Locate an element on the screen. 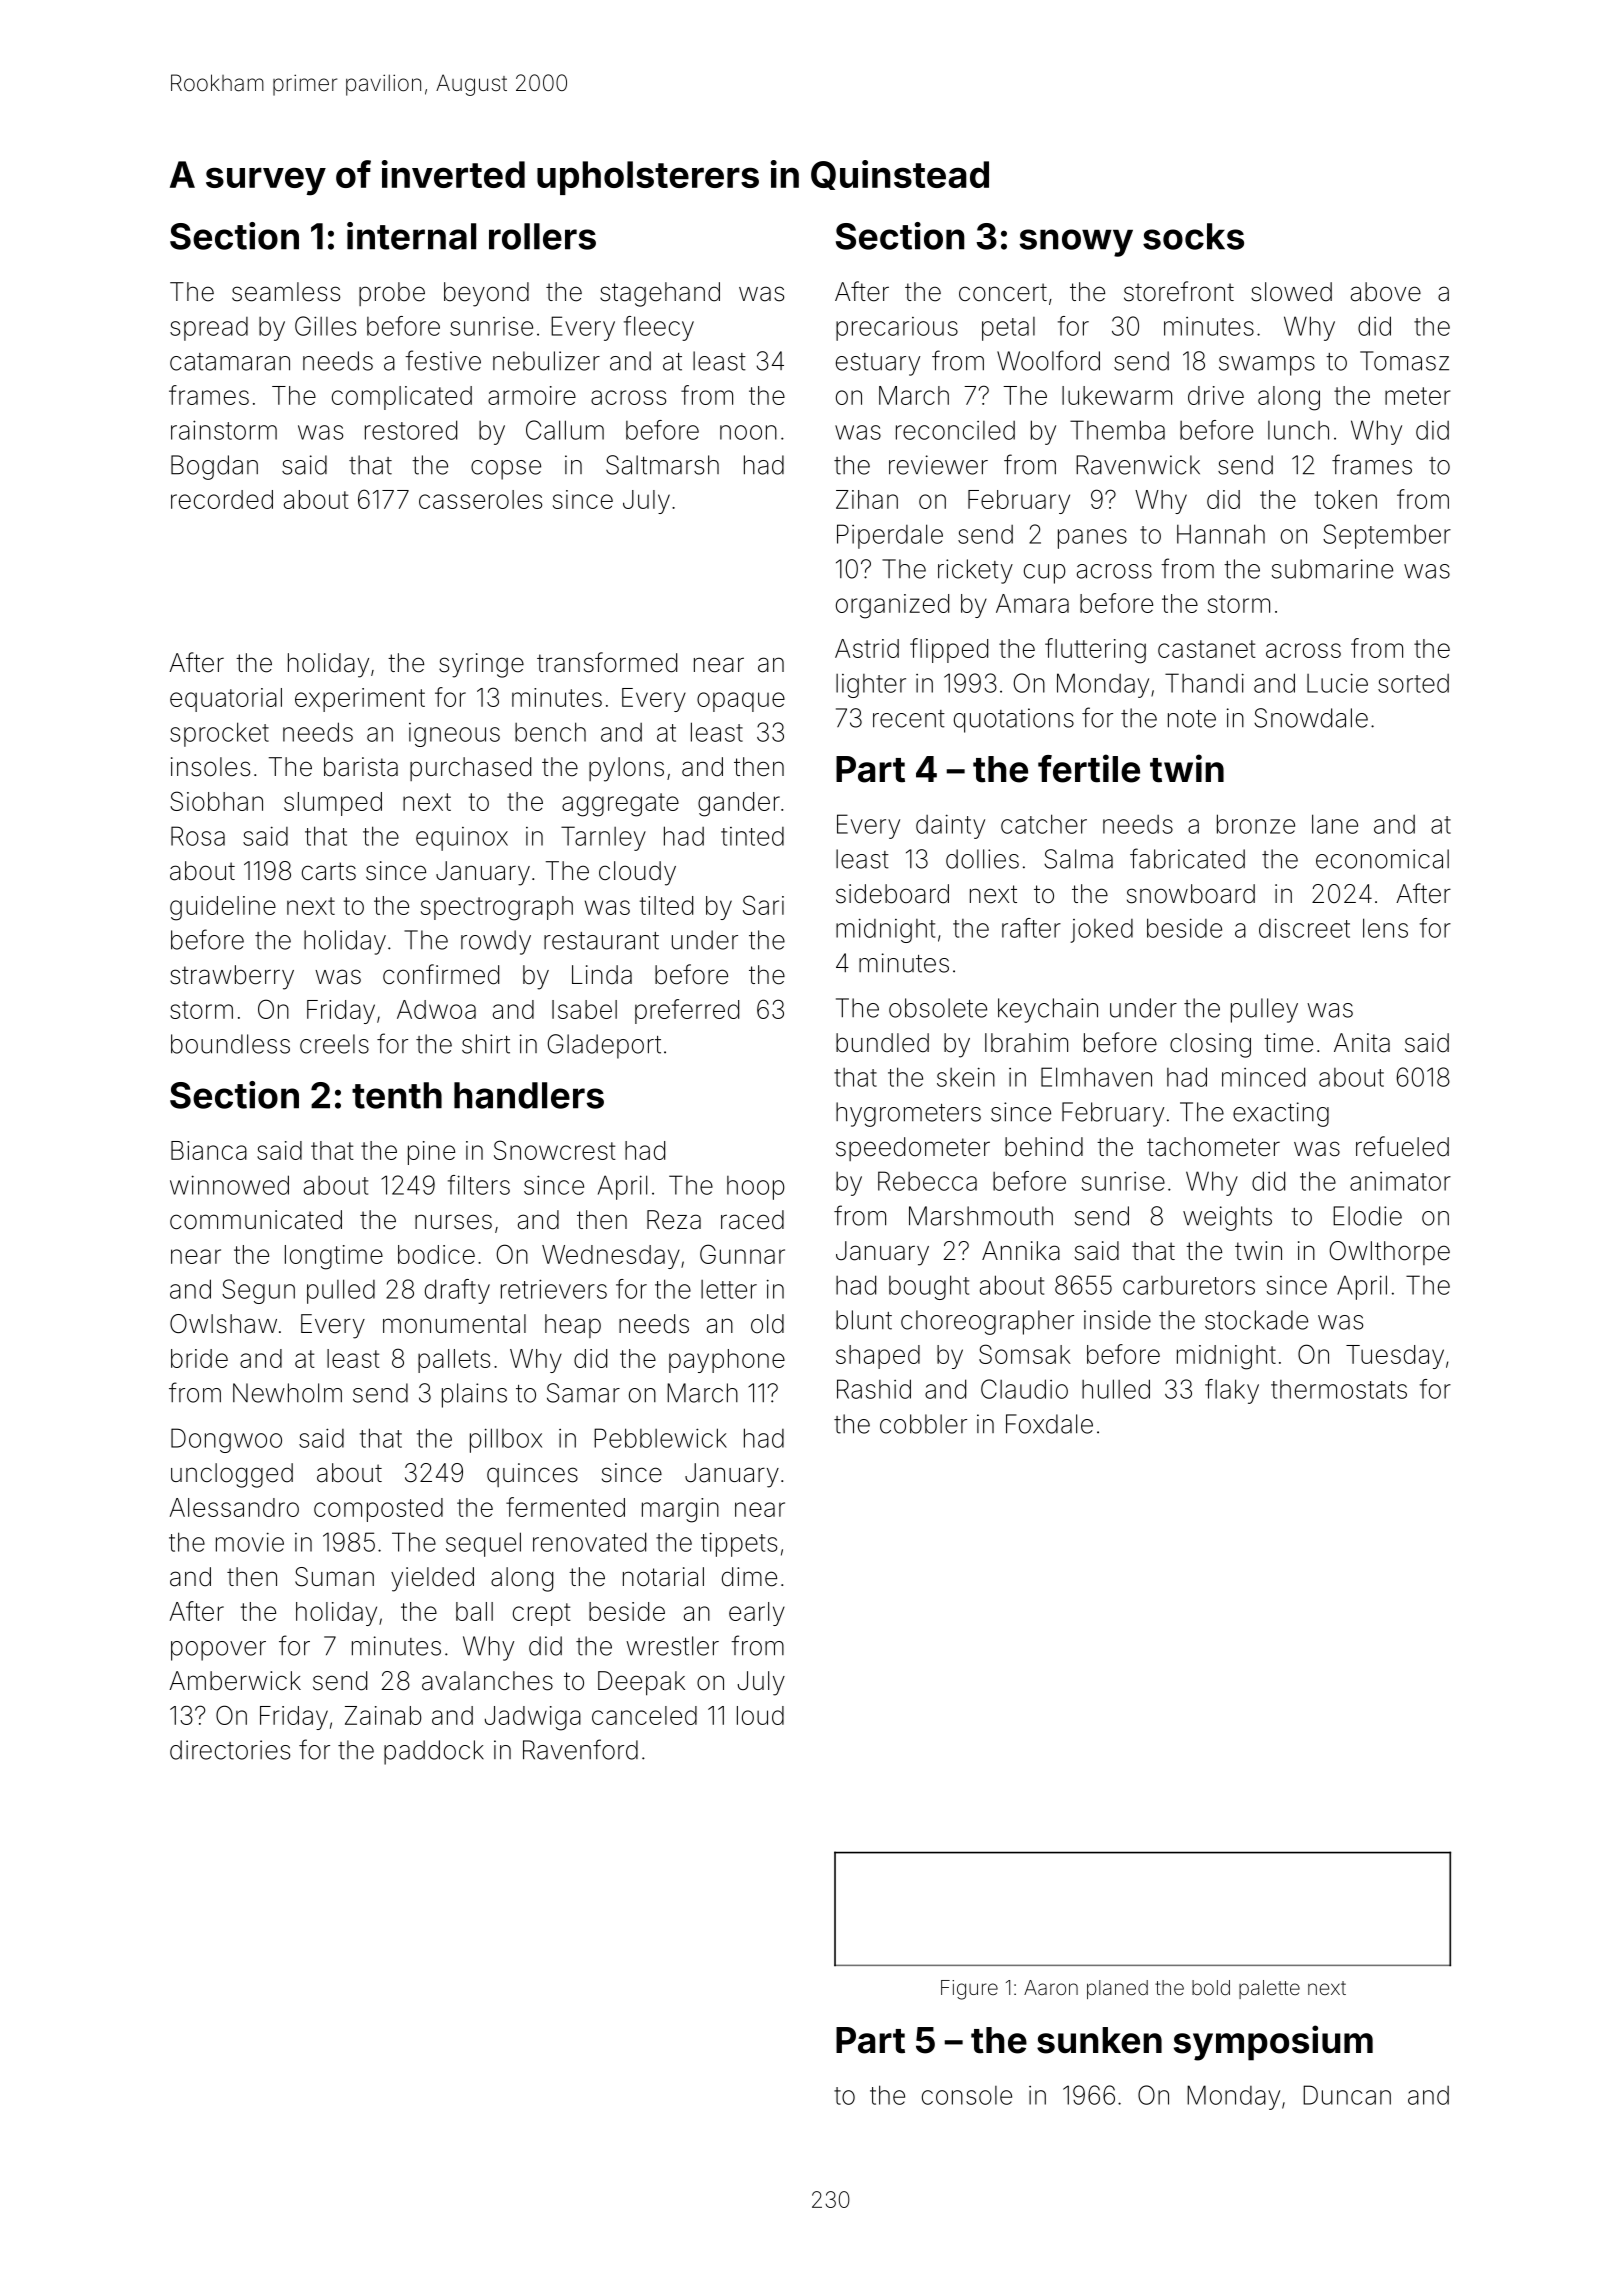  crept is located at coordinates (542, 1614).
